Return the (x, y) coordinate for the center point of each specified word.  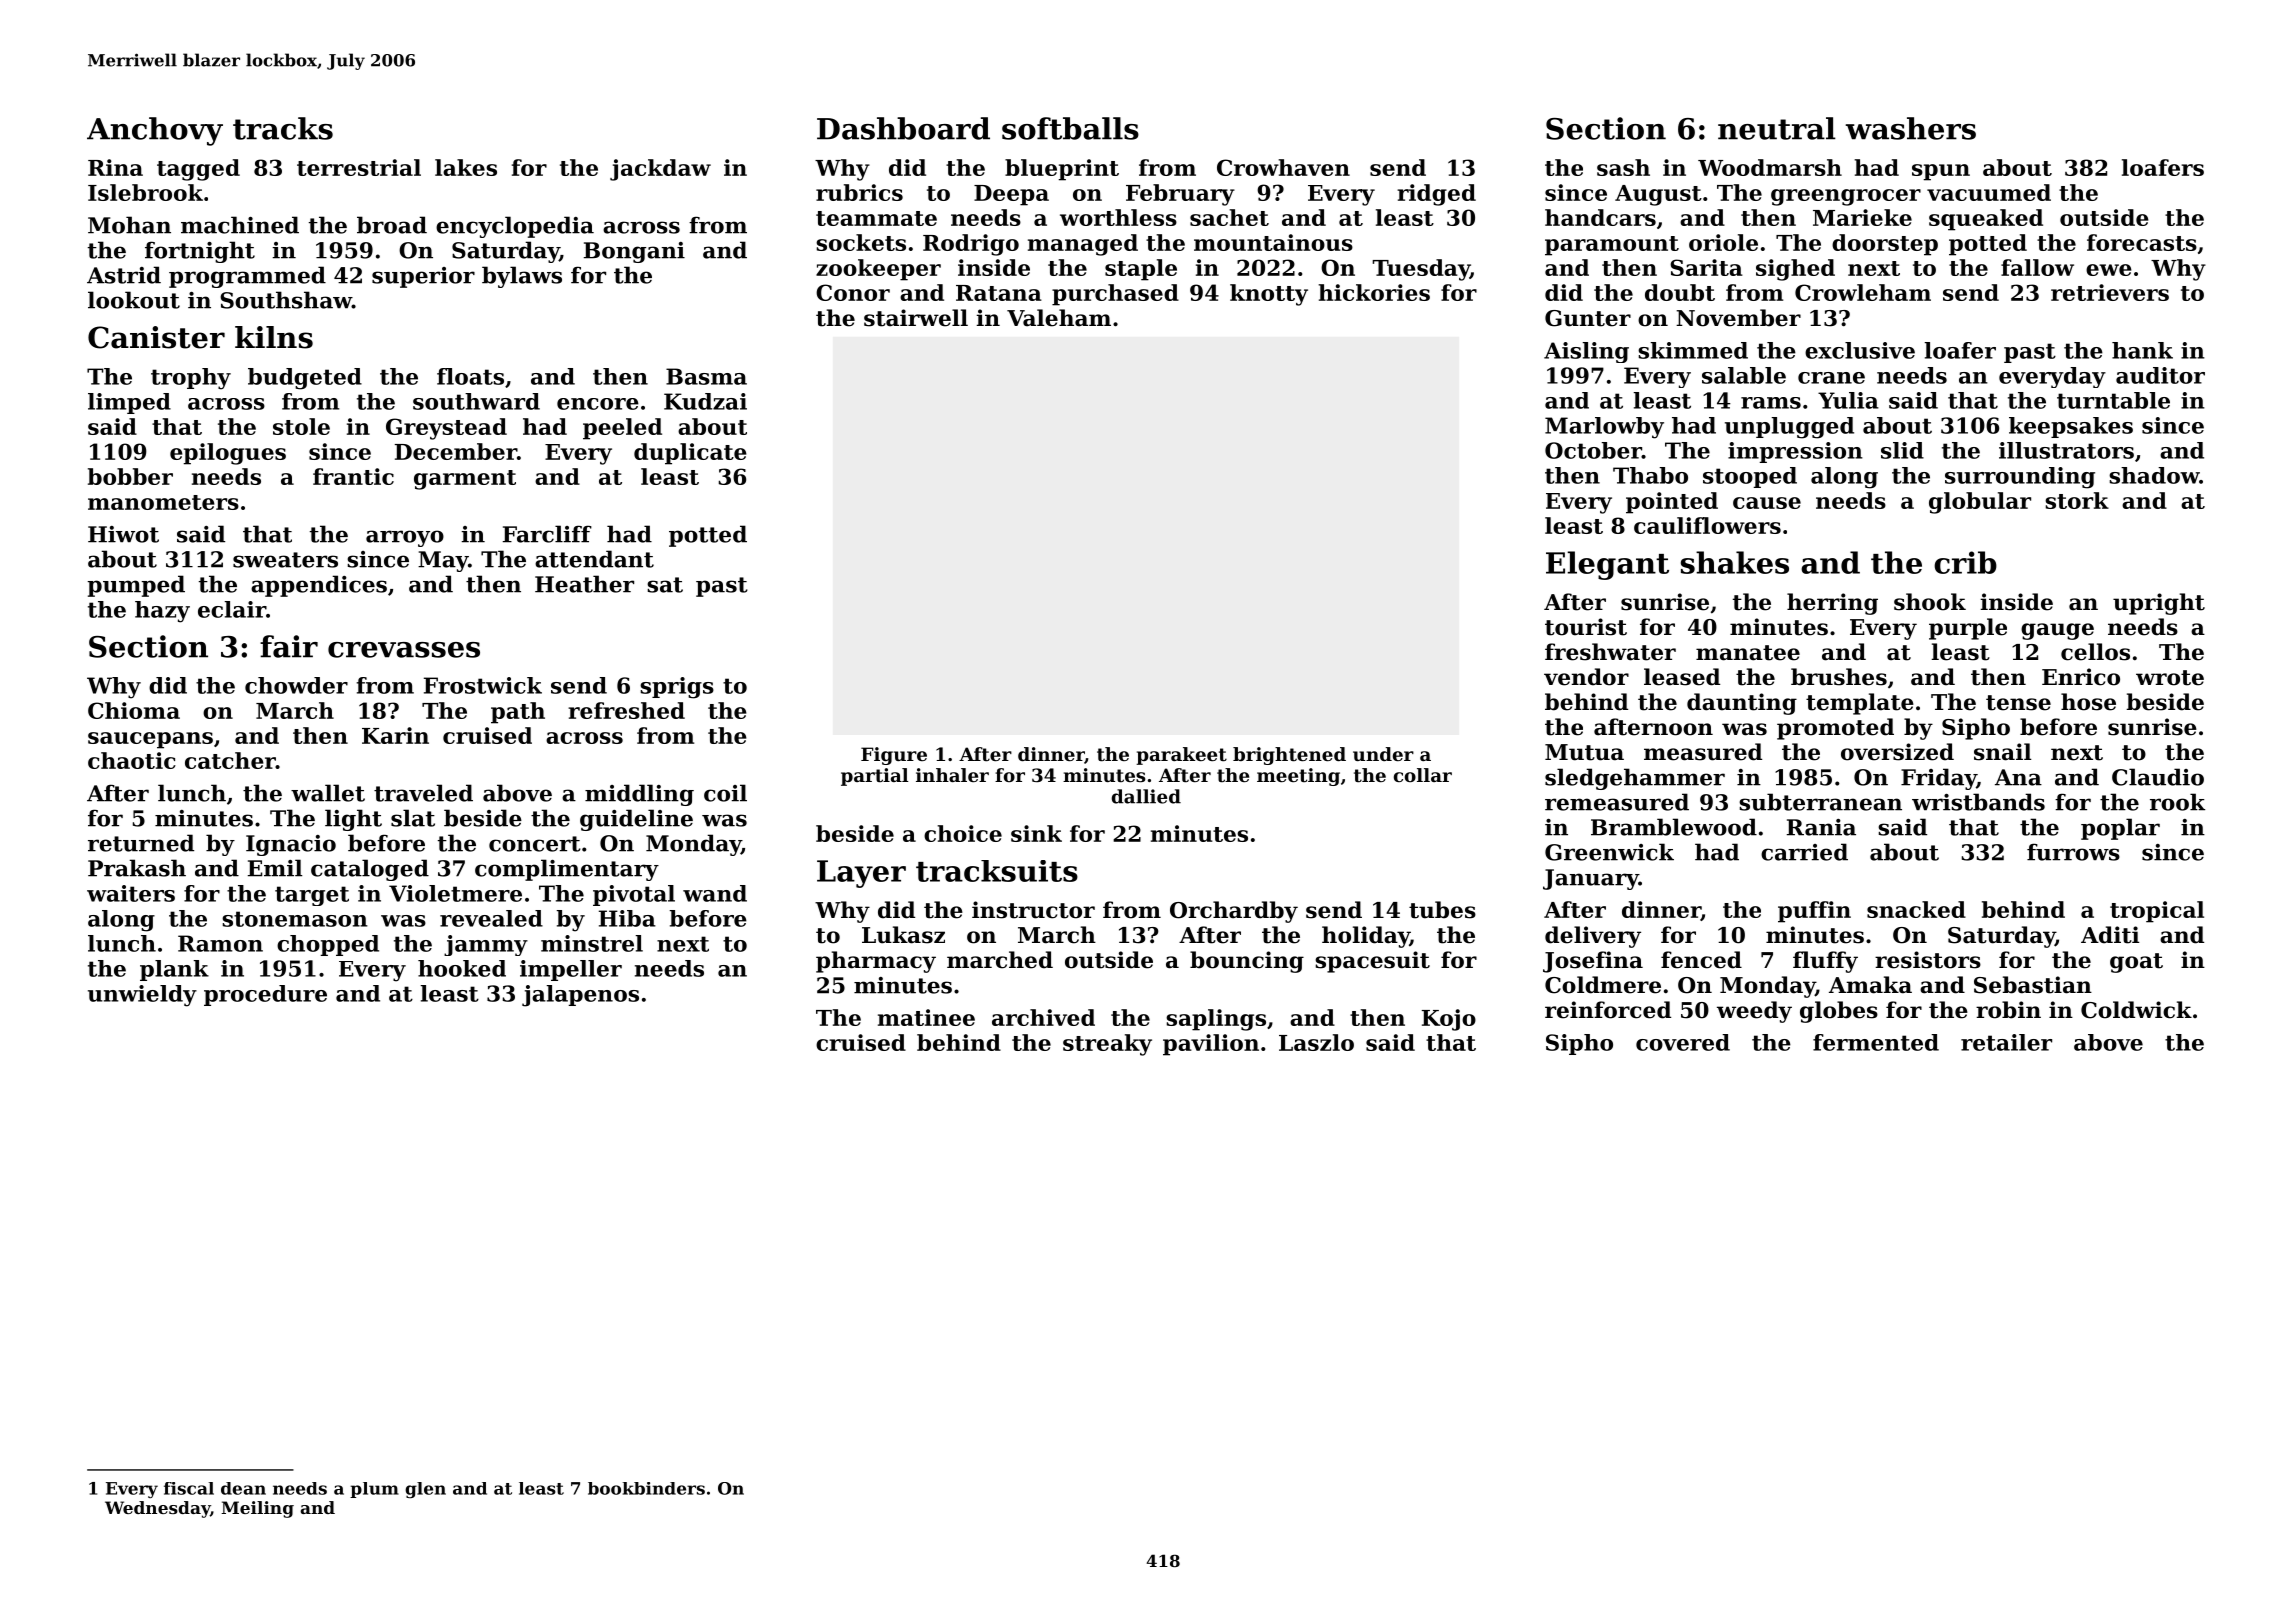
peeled (622, 429)
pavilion (1211, 1045)
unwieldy (142, 996)
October (1593, 450)
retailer (2006, 1042)
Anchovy (155, 131)
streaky (1107, 1045)
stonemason (295, 919)
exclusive (1860, 350)
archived (1043, 1017)
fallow (2037, 267)
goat (2136, 963)
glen (425, 1490)
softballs (1070, 128)
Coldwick (2136, 1010)
